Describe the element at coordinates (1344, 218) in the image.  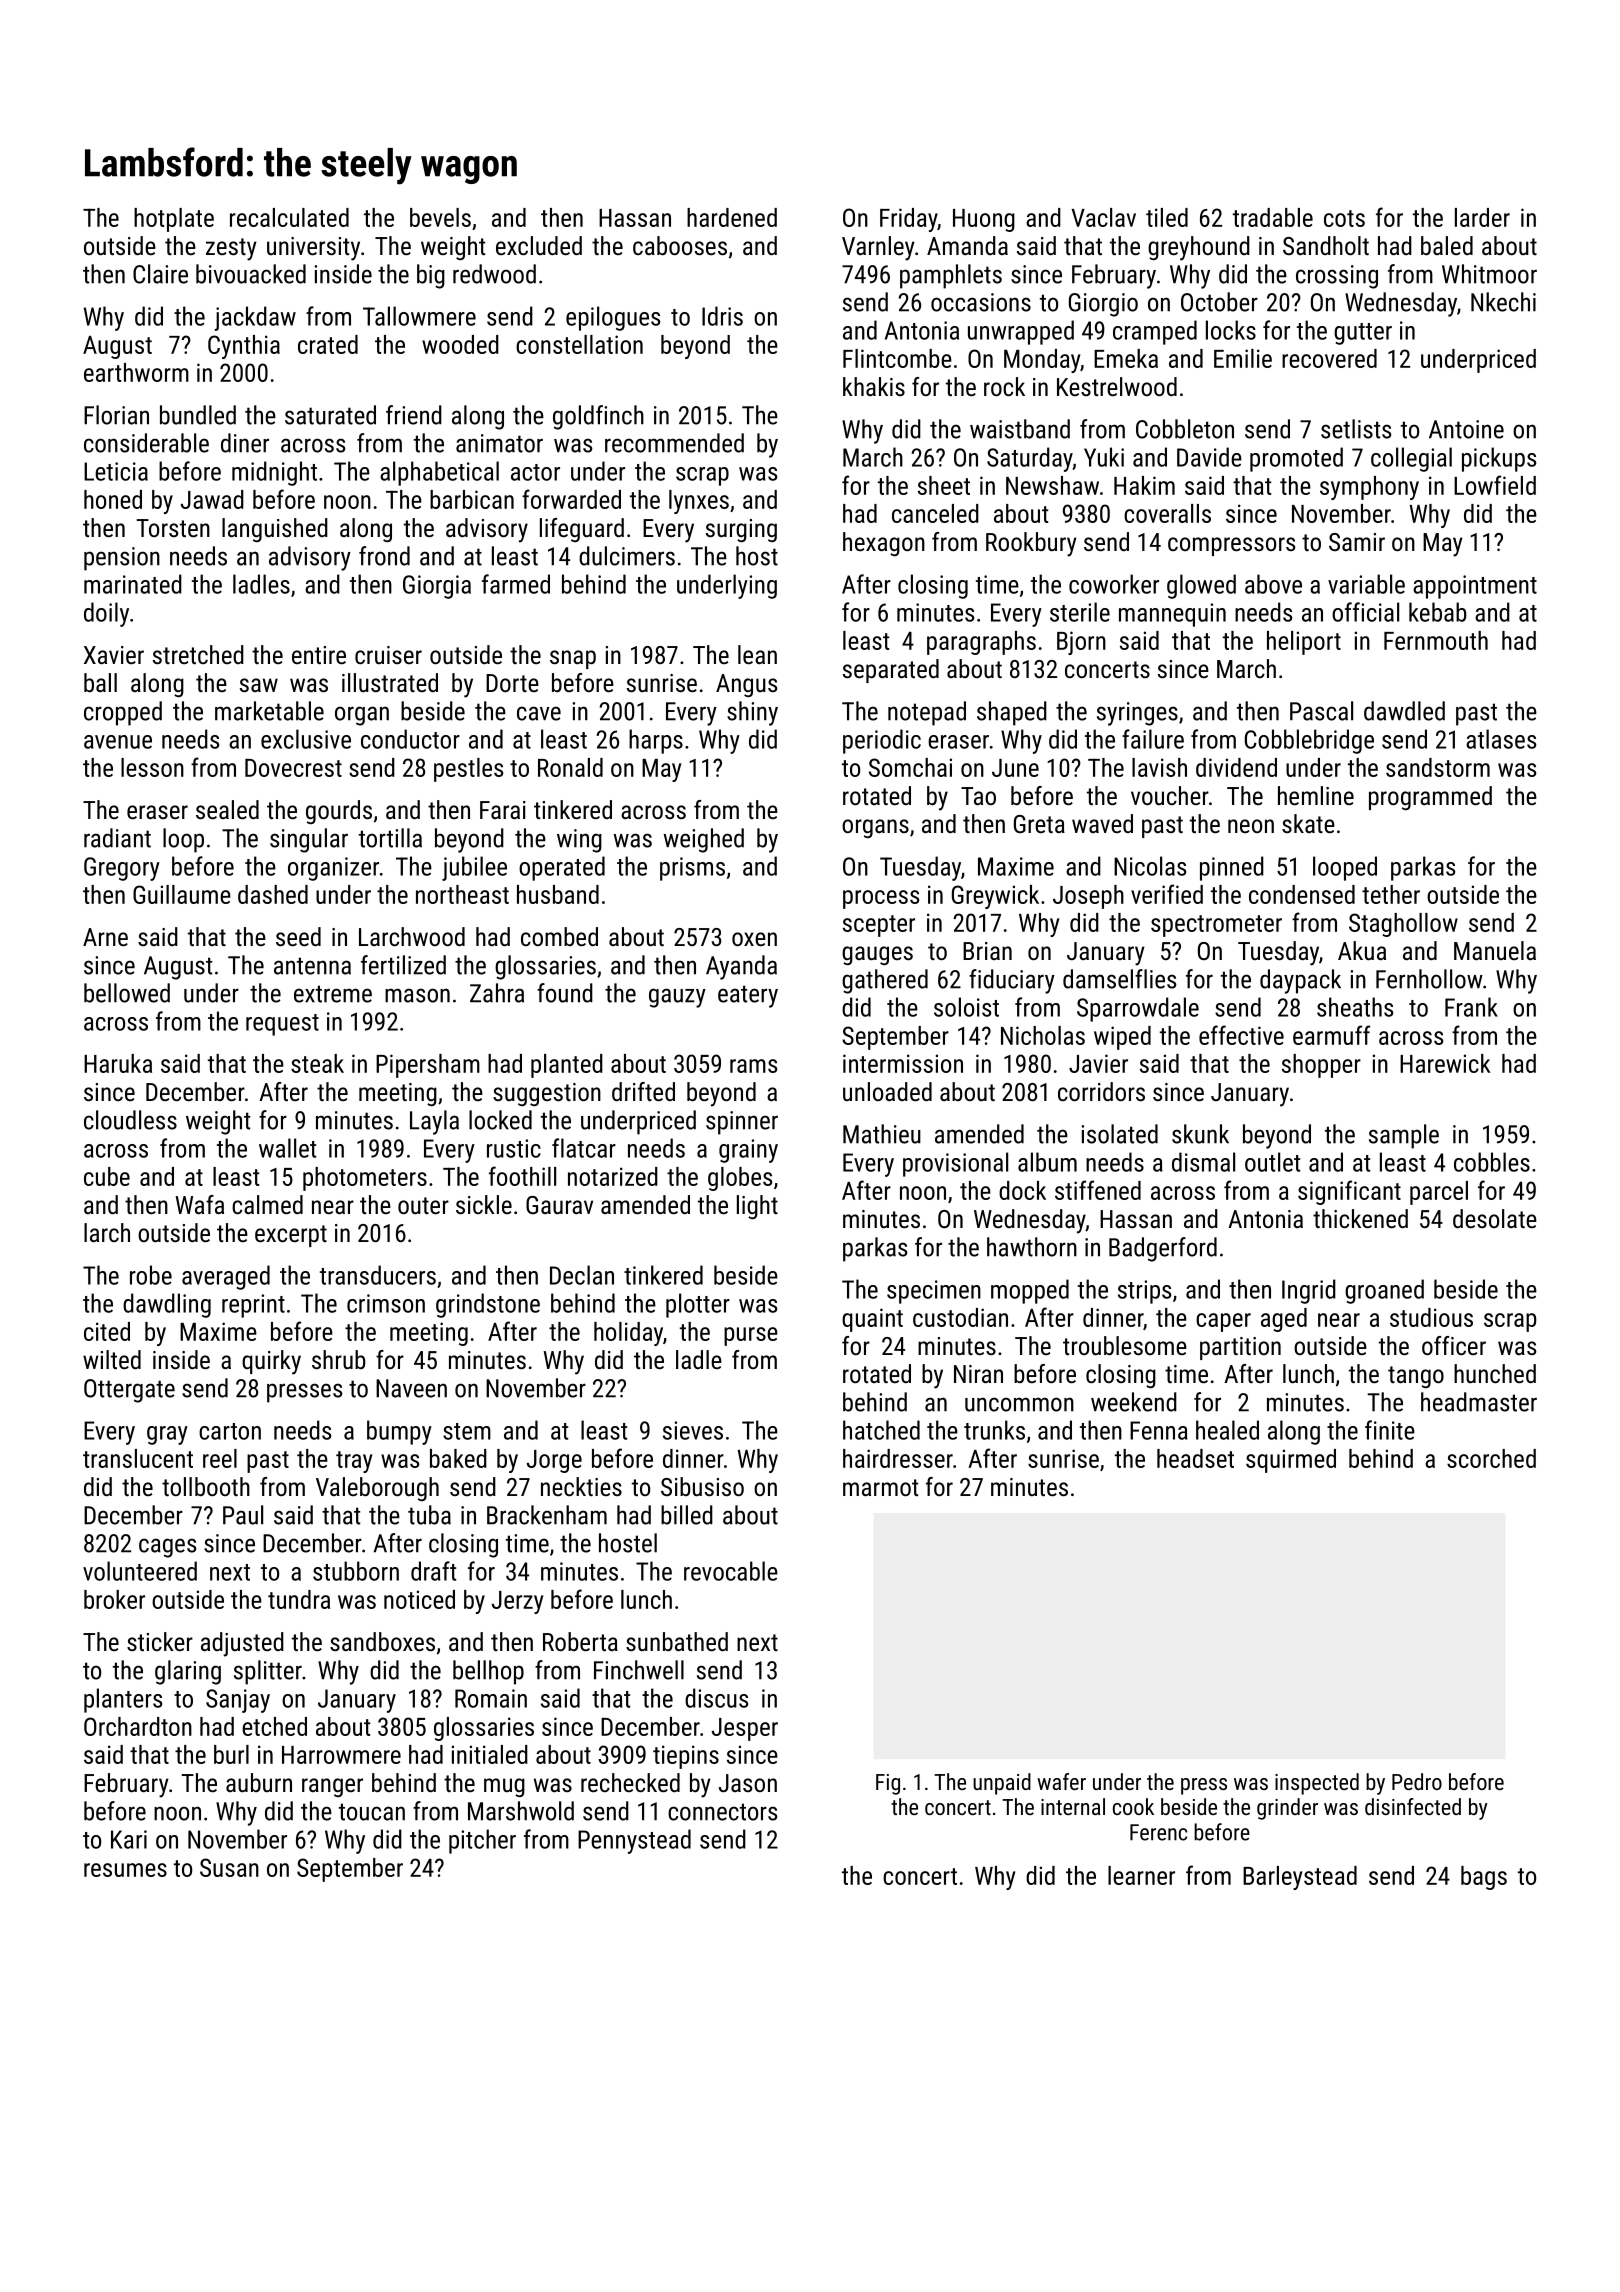
I see `cots` at that location.
